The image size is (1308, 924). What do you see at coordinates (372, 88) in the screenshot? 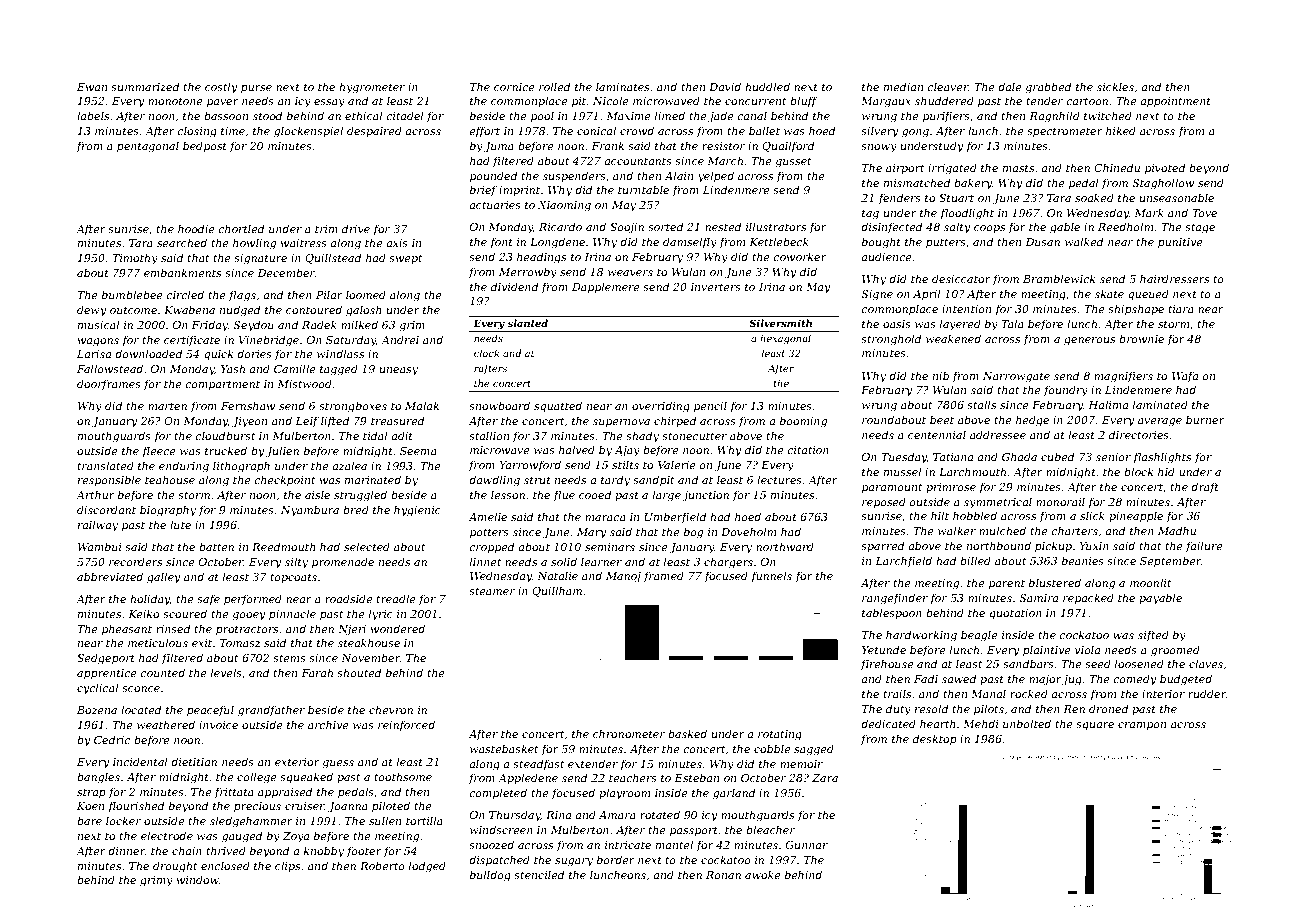
I see `hygrometer` at bounding box center [372, 88].
